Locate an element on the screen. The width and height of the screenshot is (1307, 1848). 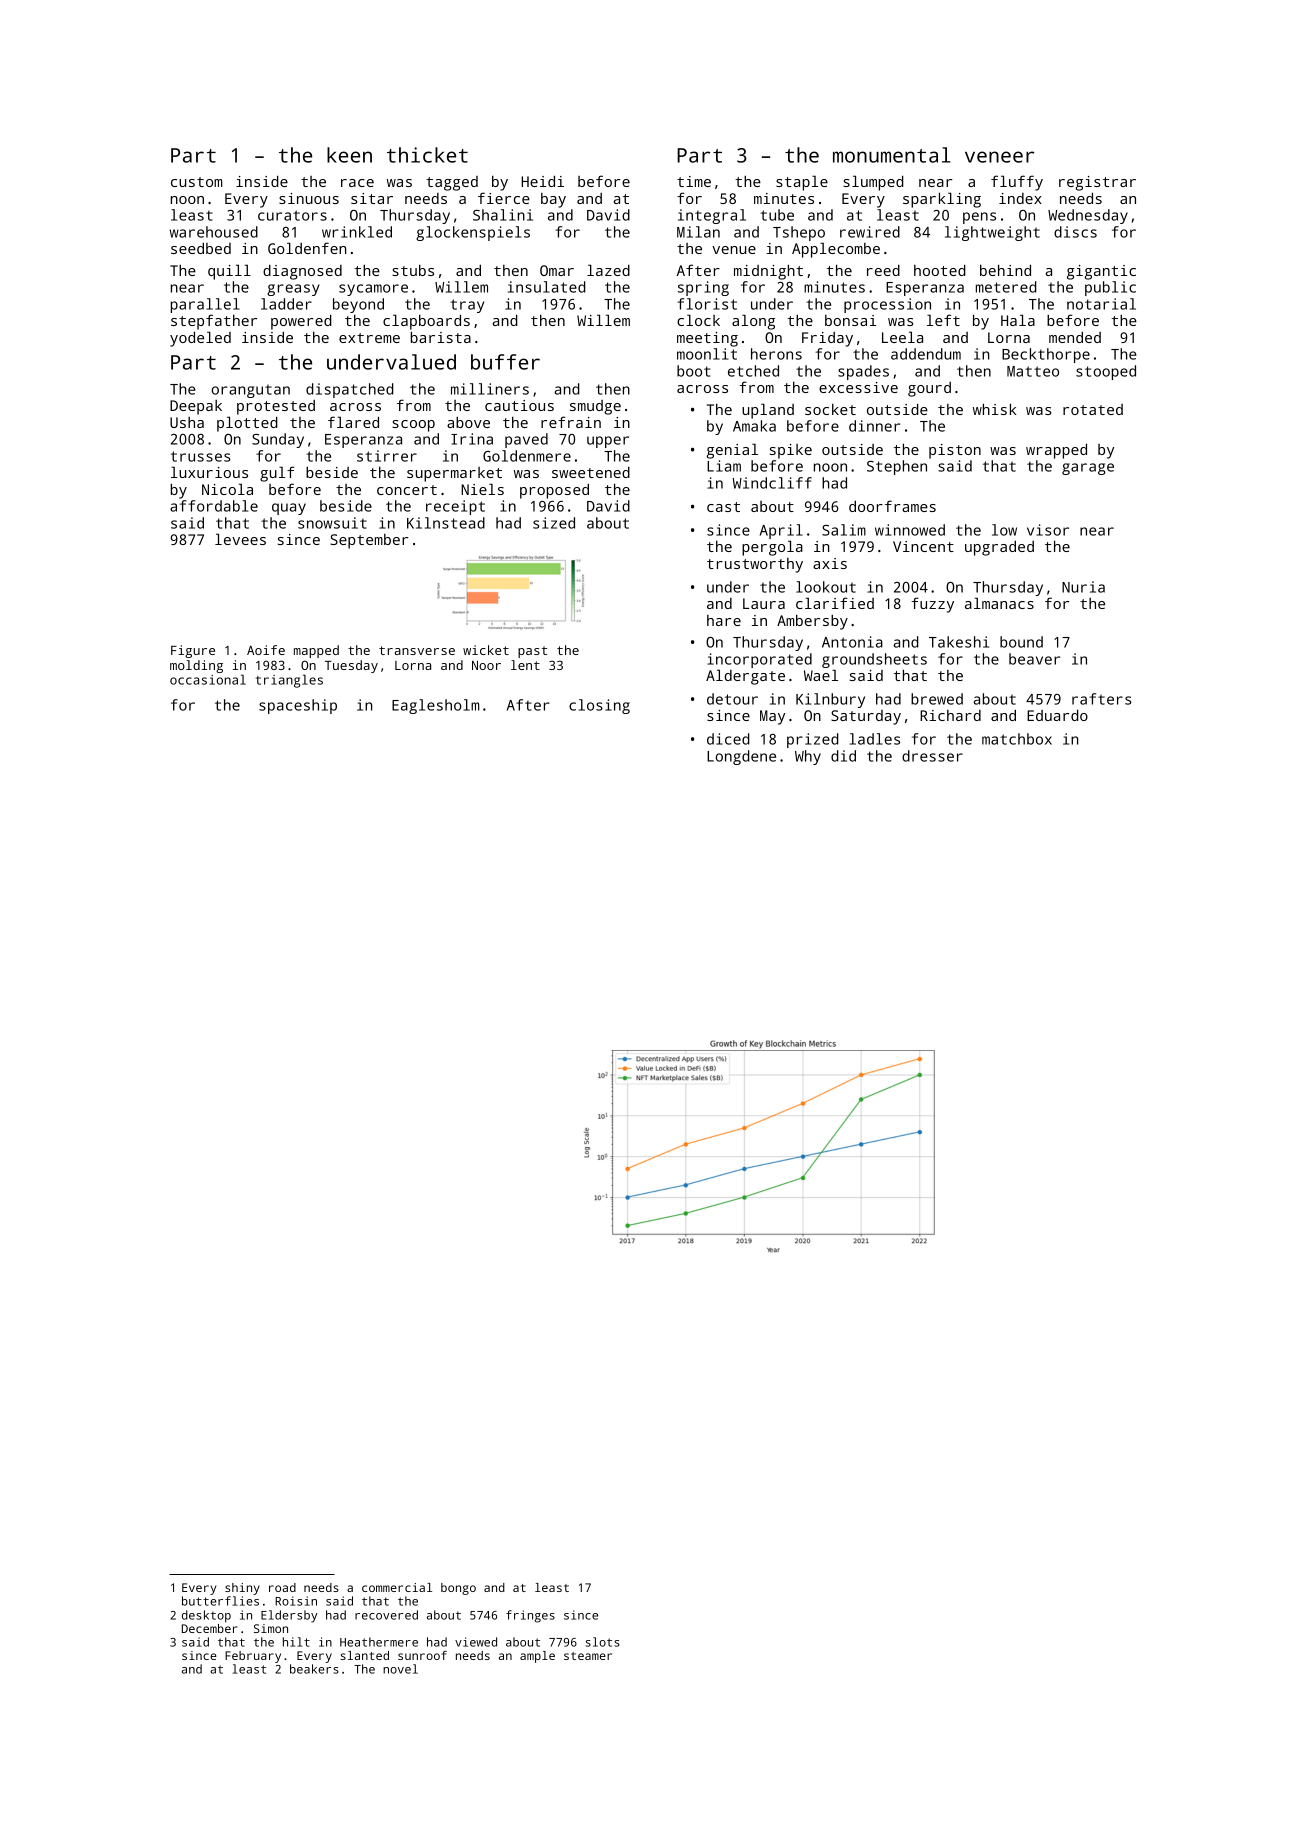
upgraded is located at coordinates (999, 548).
